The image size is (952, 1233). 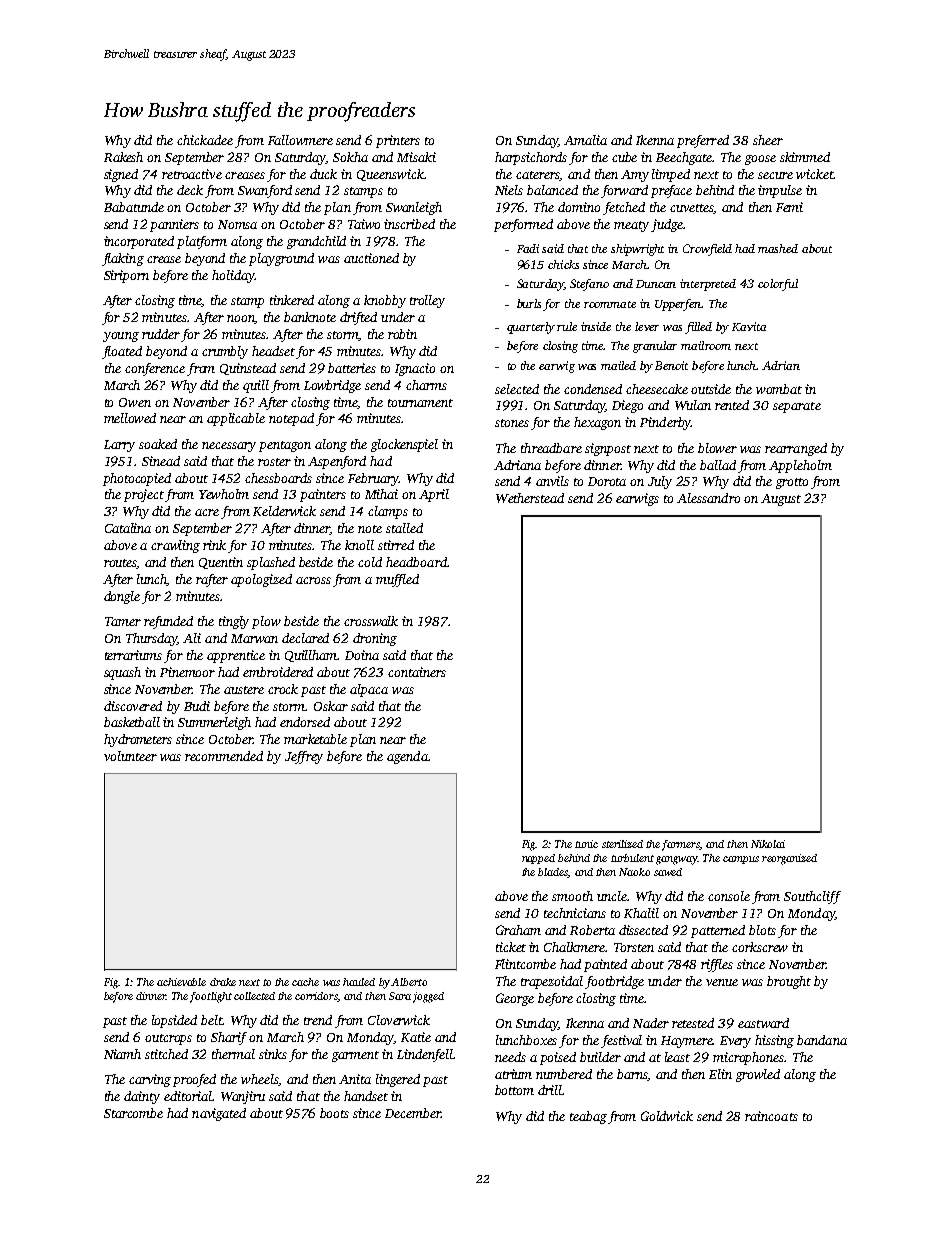 What do you see at coordinates (768, 140) in the screenshot?
I see `sheer` at bounding box center [768, 140].
